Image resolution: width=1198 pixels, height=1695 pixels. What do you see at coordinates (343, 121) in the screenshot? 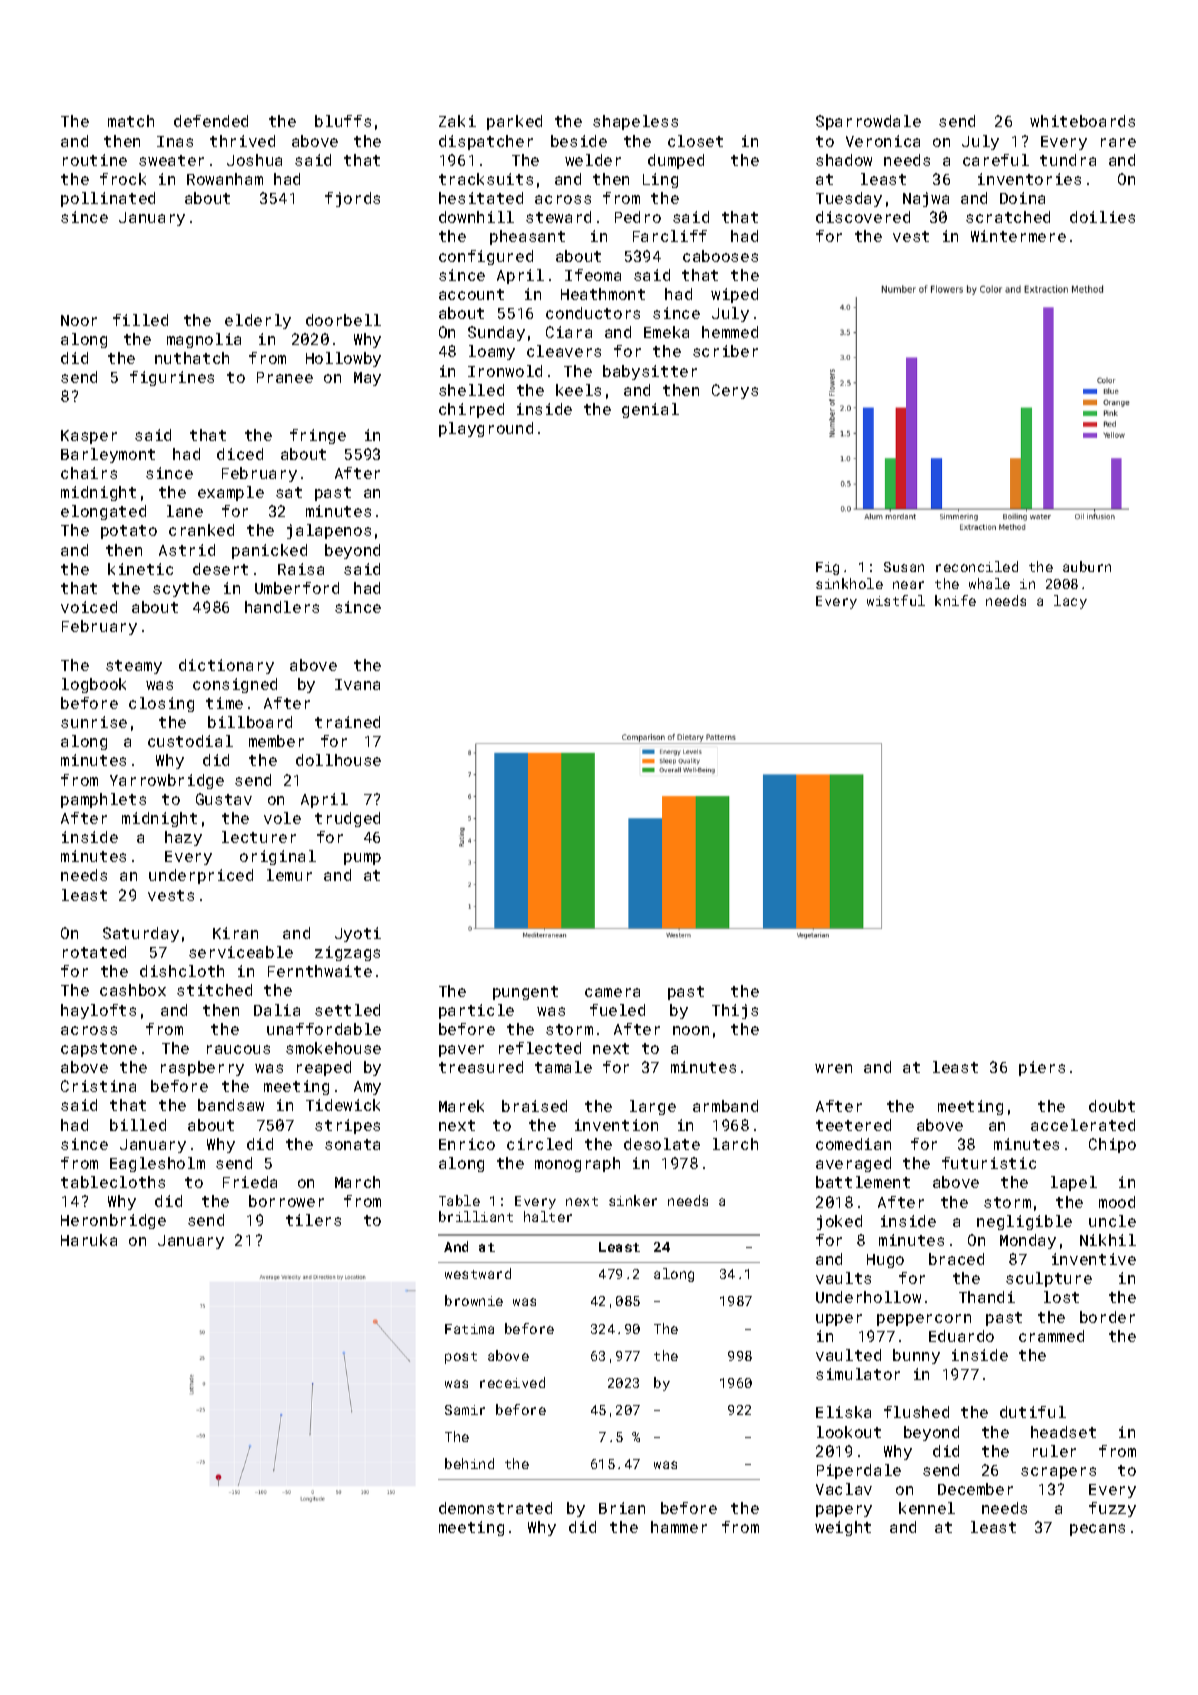
I see `bluffs` at bounding box center [343, 121].
